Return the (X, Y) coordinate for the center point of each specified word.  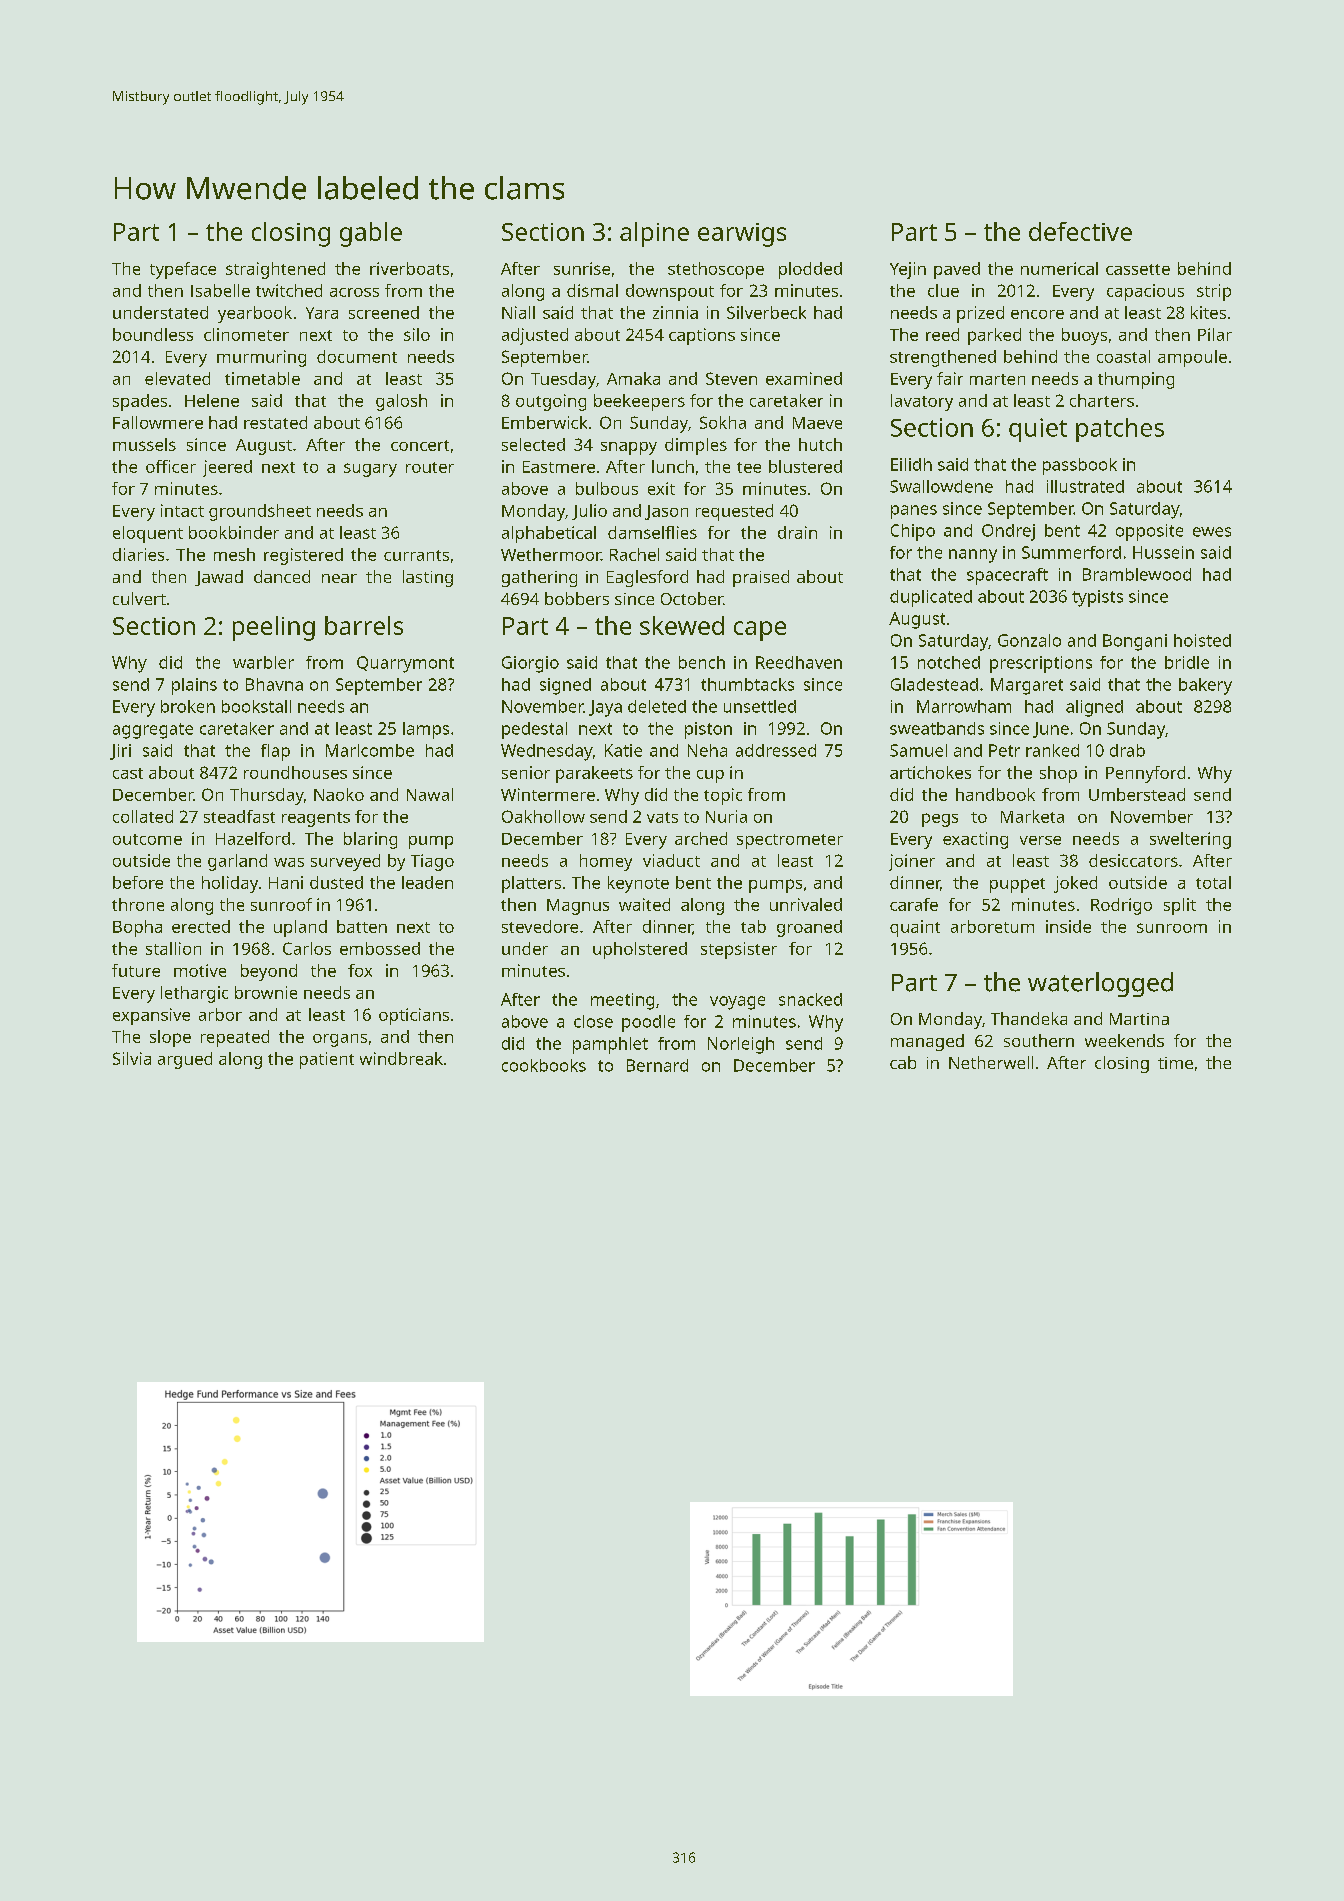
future (136, 970)
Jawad (219, 578)
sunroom (1172, 928)
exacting (975, 840)
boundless (153, 334)
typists (1097, 598)
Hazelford (253, 838)
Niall (518, 312)
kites (1208, 312)
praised (761, 578)
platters (531, 884)
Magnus (578, 907)
